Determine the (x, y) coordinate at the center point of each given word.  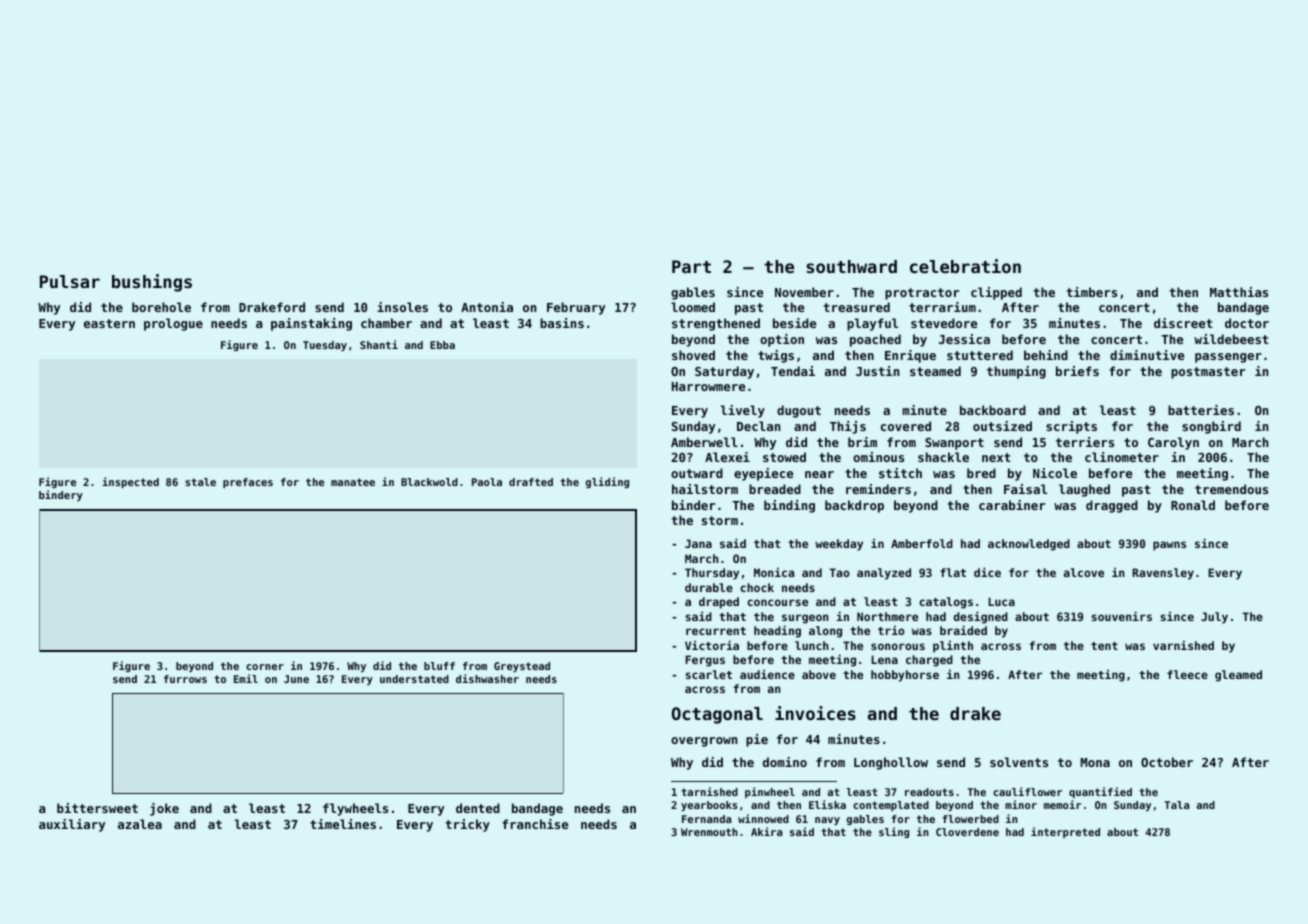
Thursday (712, 574)
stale (200, 482)
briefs (1077, 371)
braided (963, 630)
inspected (130, 482)
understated (414, 679)
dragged (1112, 506)
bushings (152, 283)
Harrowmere (708, 386)
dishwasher (487, 678)
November (804, 292)
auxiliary (72, 825)
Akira (766, 831)
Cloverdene (967, 832)
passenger (1228, 358)
